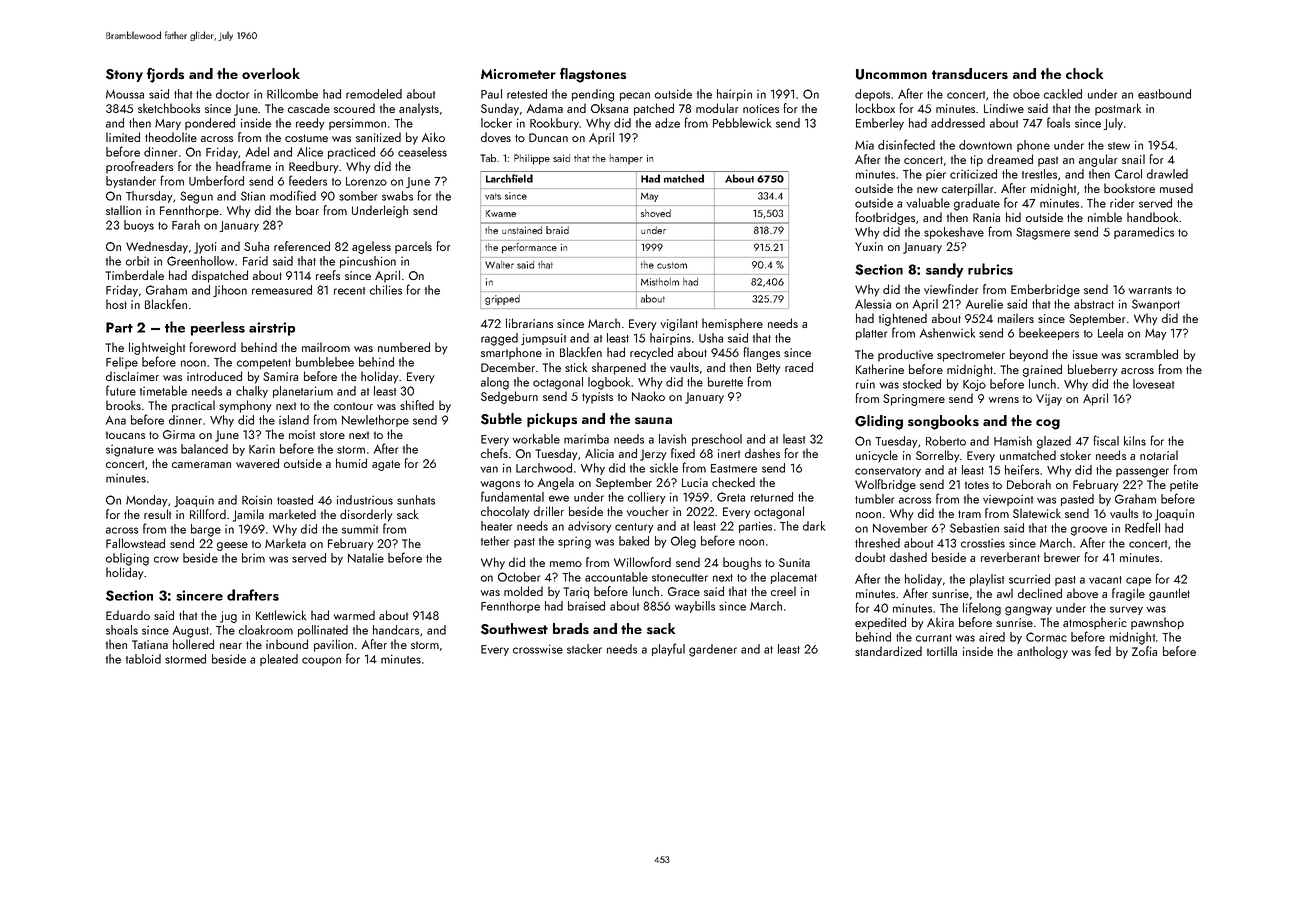  What do you see at coordinates (232, 94) in the document?
I see `doctor` at bounding box center [232, 94].
